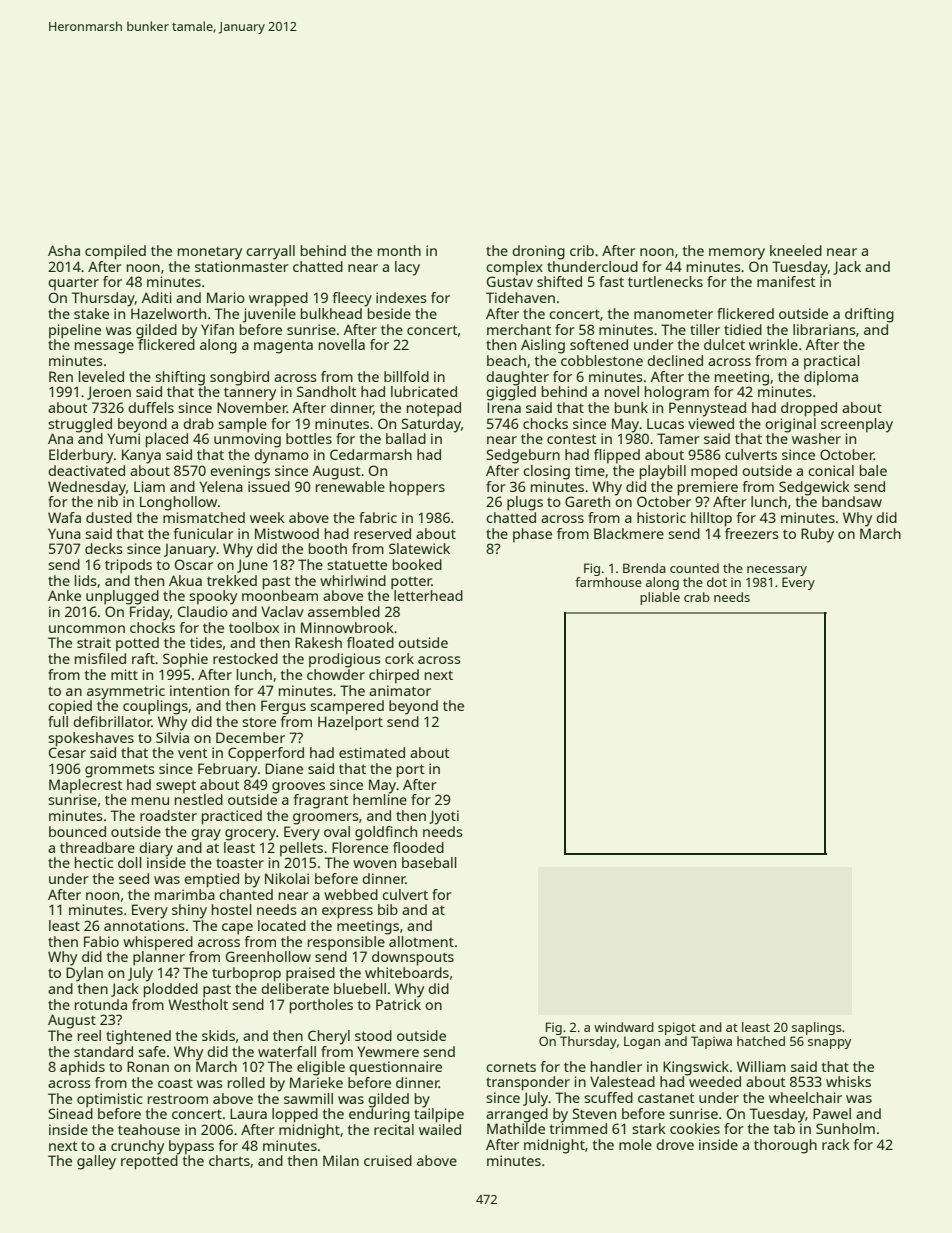  Describe the element at coordinates (172, 737) in the screenshot. I see `Silvia` at that location.
